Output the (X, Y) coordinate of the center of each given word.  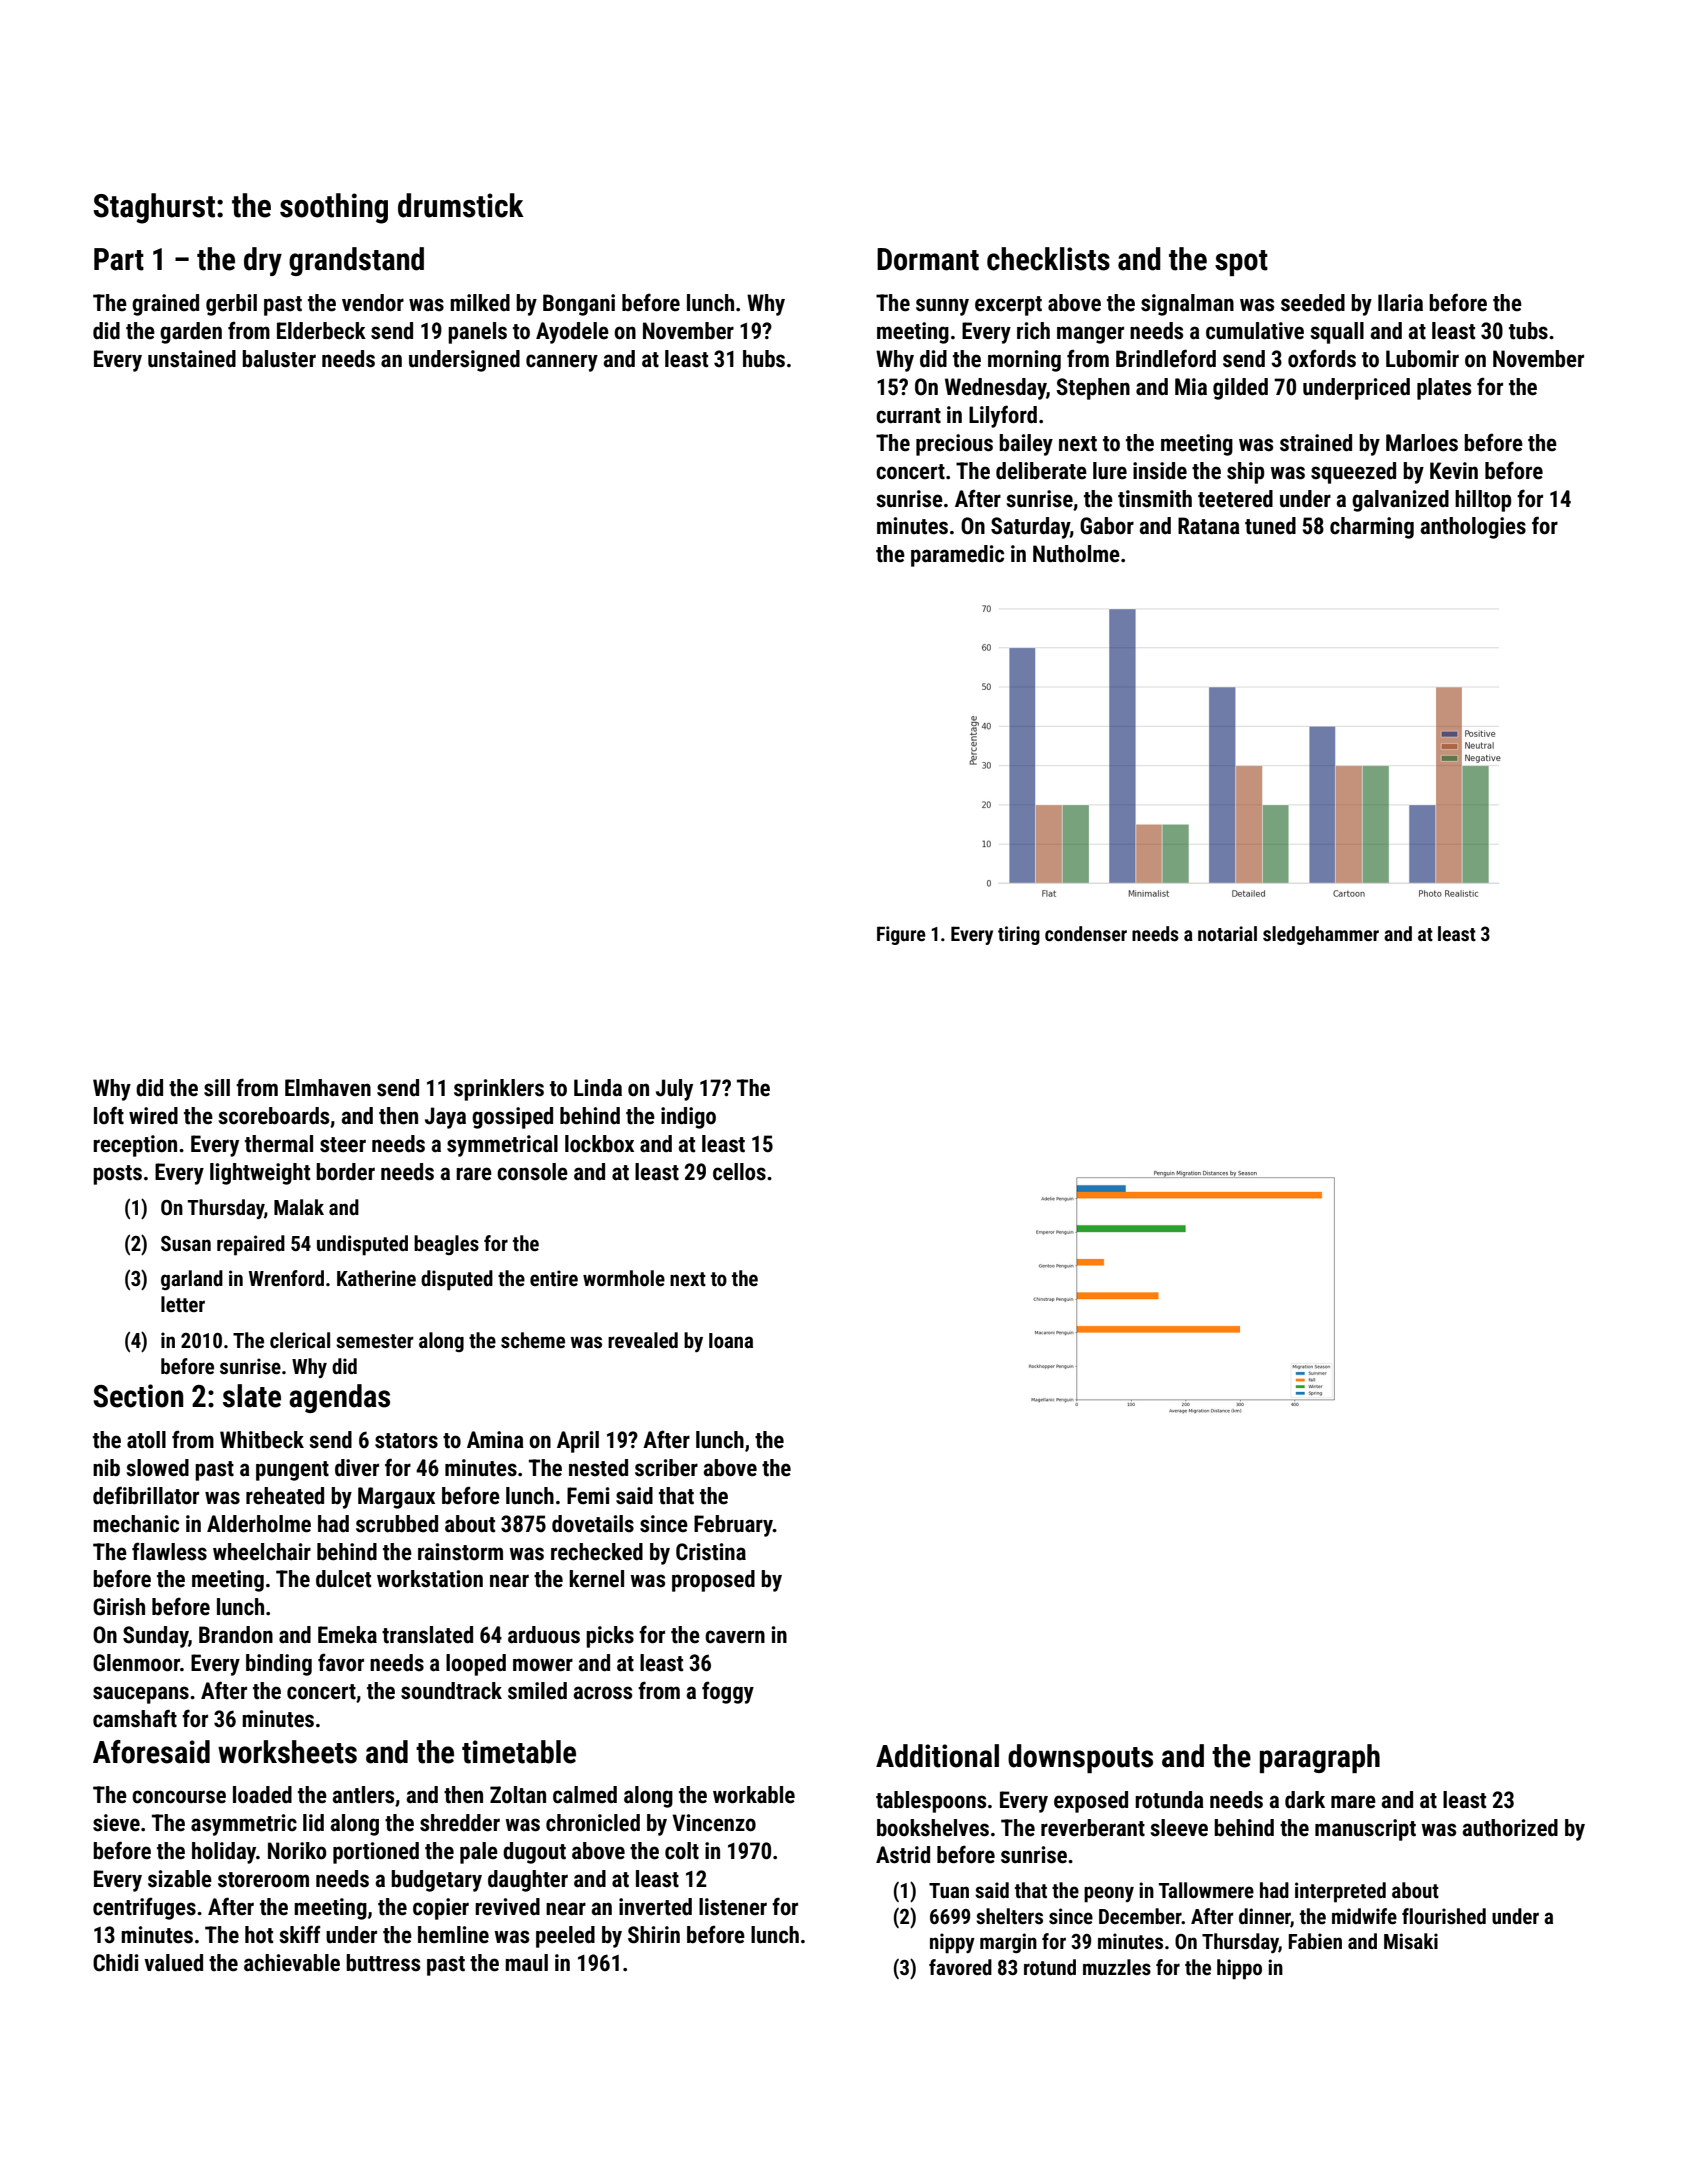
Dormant (928, 259)
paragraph (1320, 1758)
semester (375, 1341)
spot (1241, 263)
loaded (262, 1795)
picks (610, 1637)
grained (165, 305)
